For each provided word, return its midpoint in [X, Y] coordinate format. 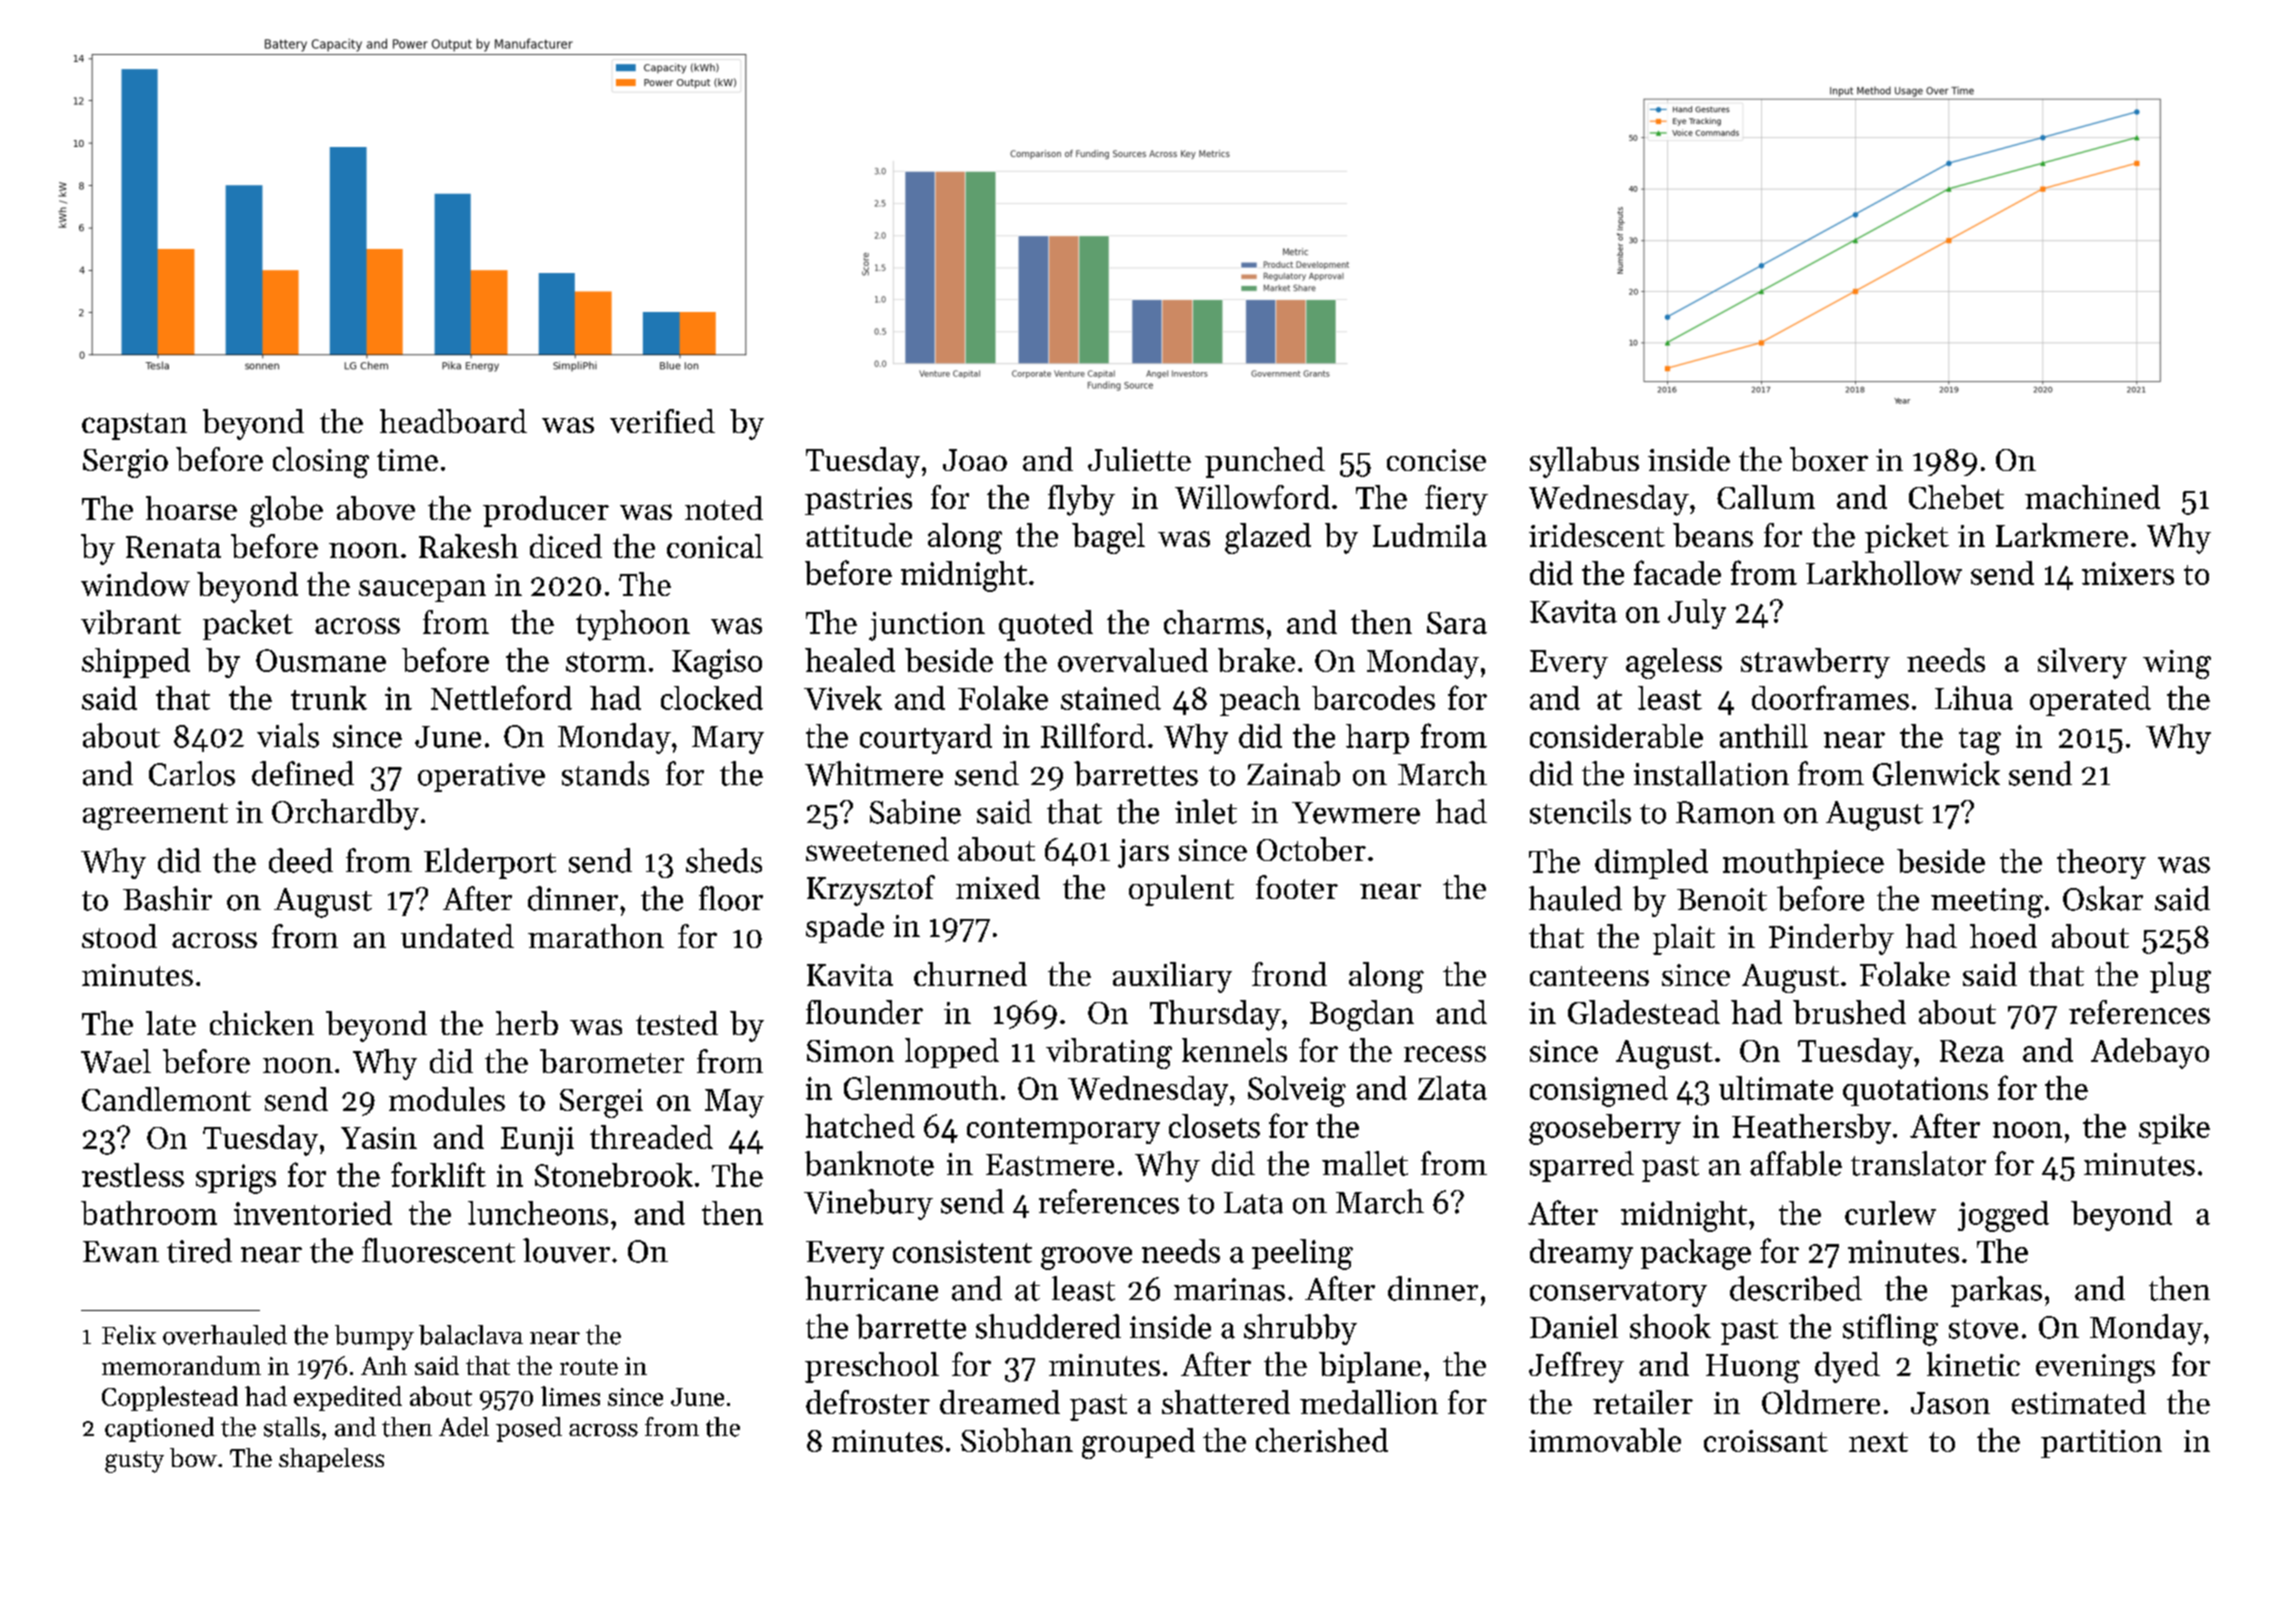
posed [529, 1429]
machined [2092, 497]
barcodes [1373, 698]
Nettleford [501, 697]
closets [1214, 1126]
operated [2090, 701]
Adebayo [2150, 1053]
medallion [1369, 1402]
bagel [1108, 538]
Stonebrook [614, 1175]
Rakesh [468, 546]
